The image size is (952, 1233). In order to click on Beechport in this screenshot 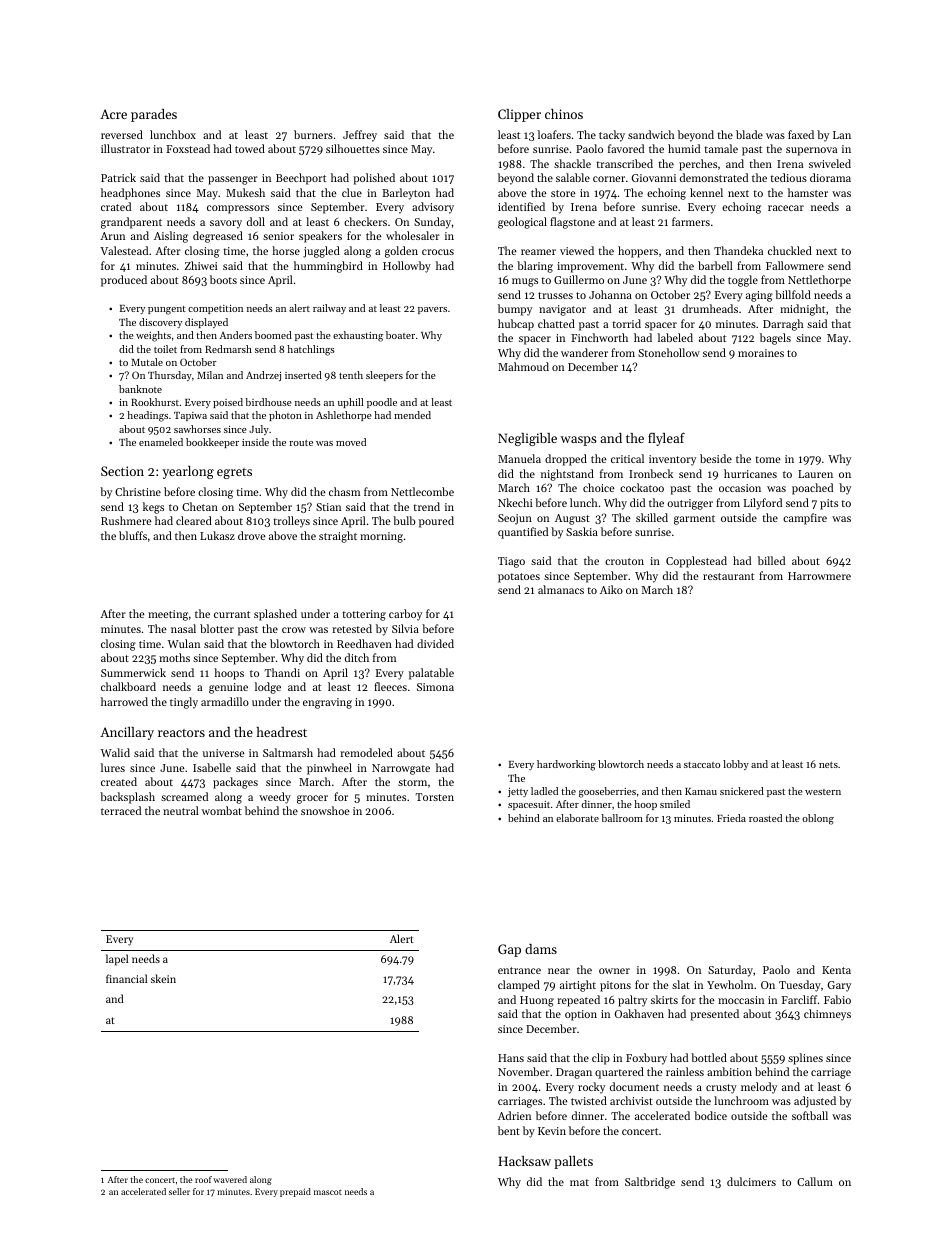, I will do `click(301, 179)`.
